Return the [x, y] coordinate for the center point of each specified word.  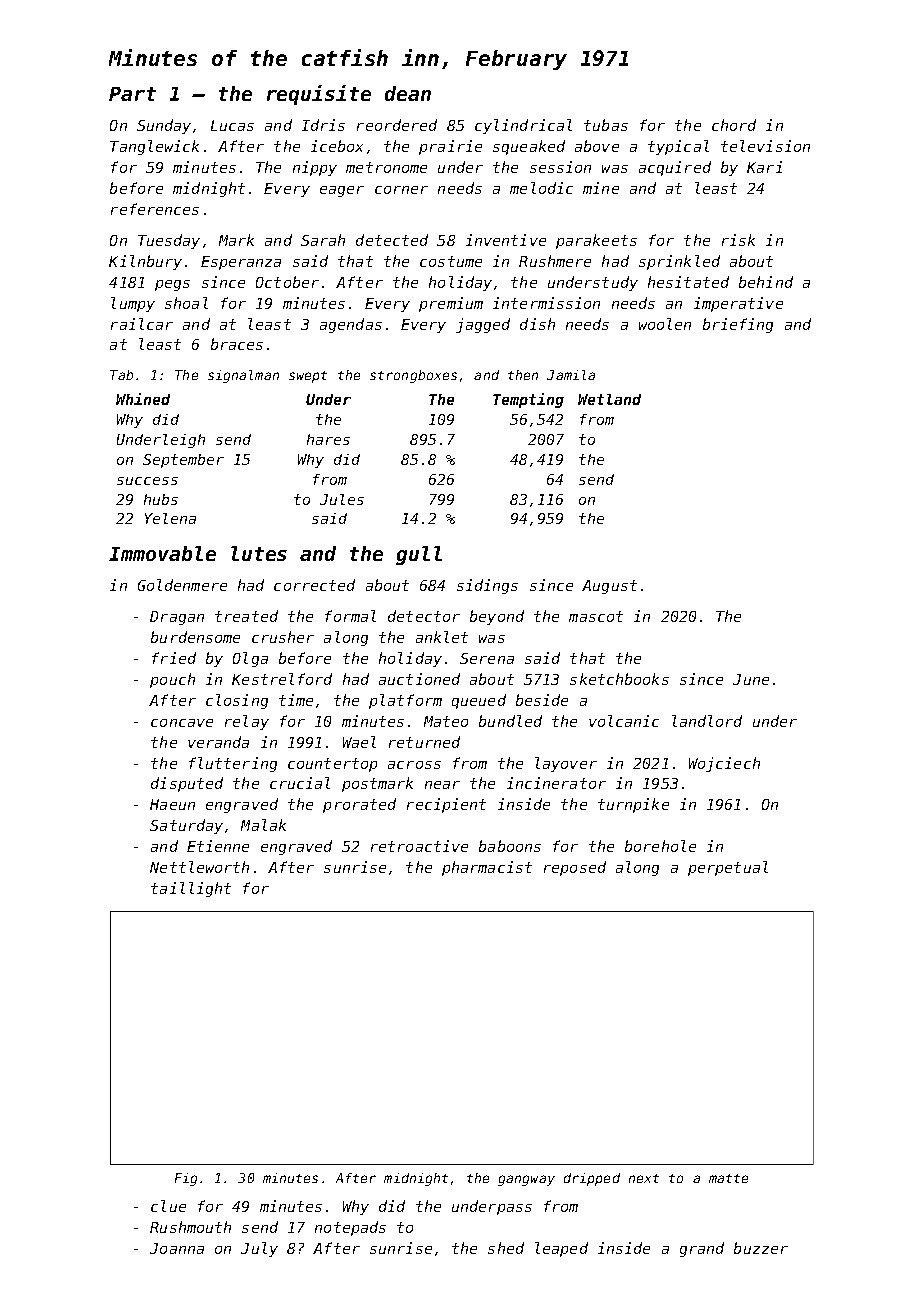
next [644, 1178]
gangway [526, 1180]
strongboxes [413, 376]
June [751, 679]
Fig [186, 1179]
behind [766, 282]
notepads [350, 1228]
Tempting [528, 400]
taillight [191, 889]
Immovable [162, 553]
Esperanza [241, 263]
